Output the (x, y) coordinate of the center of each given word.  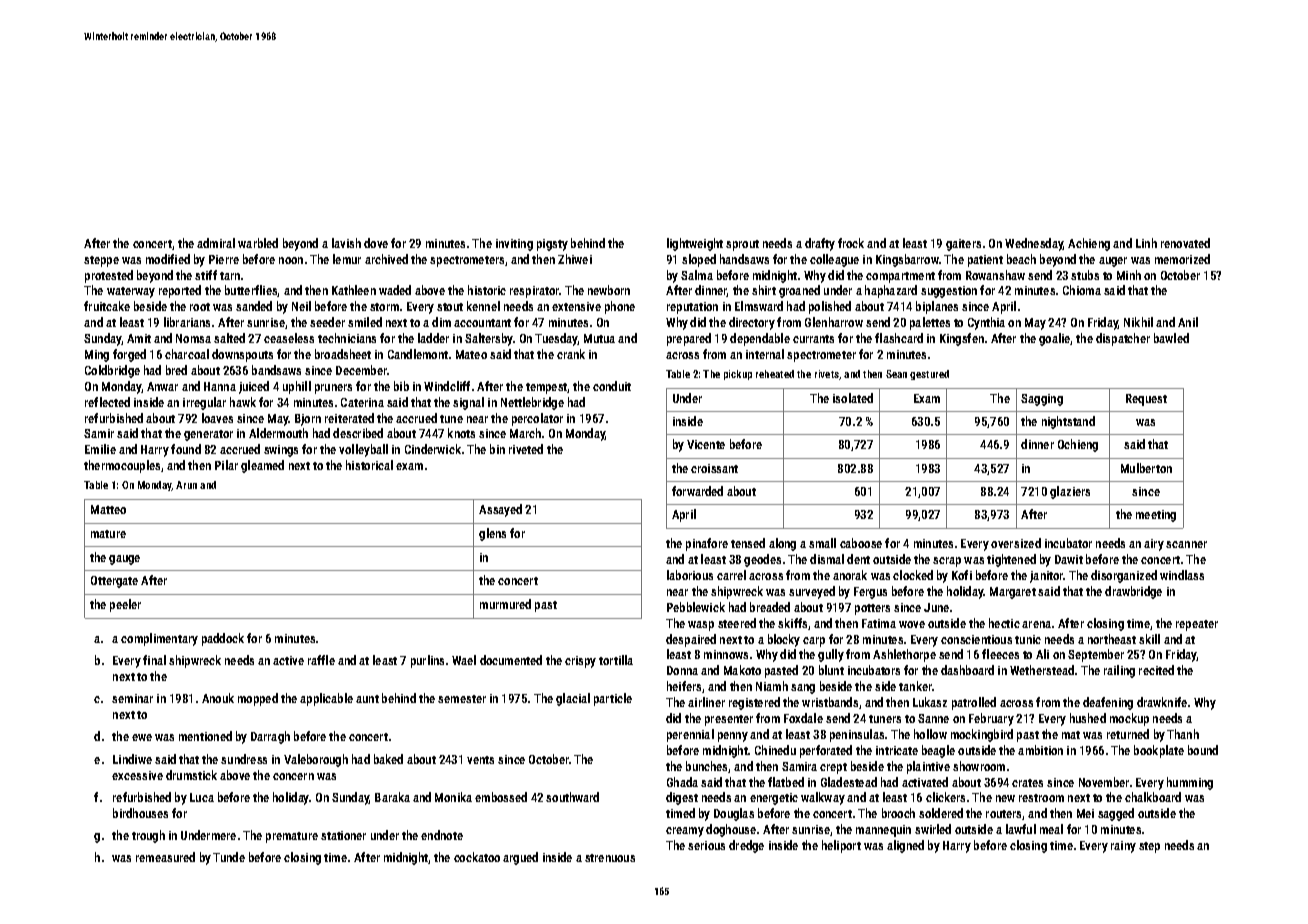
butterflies (251, 291)
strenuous (610, 858)
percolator (537, 419)
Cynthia (986, 323)
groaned (799, 291)
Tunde (229, 857)
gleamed (262, 466)
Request (1146, 400)
